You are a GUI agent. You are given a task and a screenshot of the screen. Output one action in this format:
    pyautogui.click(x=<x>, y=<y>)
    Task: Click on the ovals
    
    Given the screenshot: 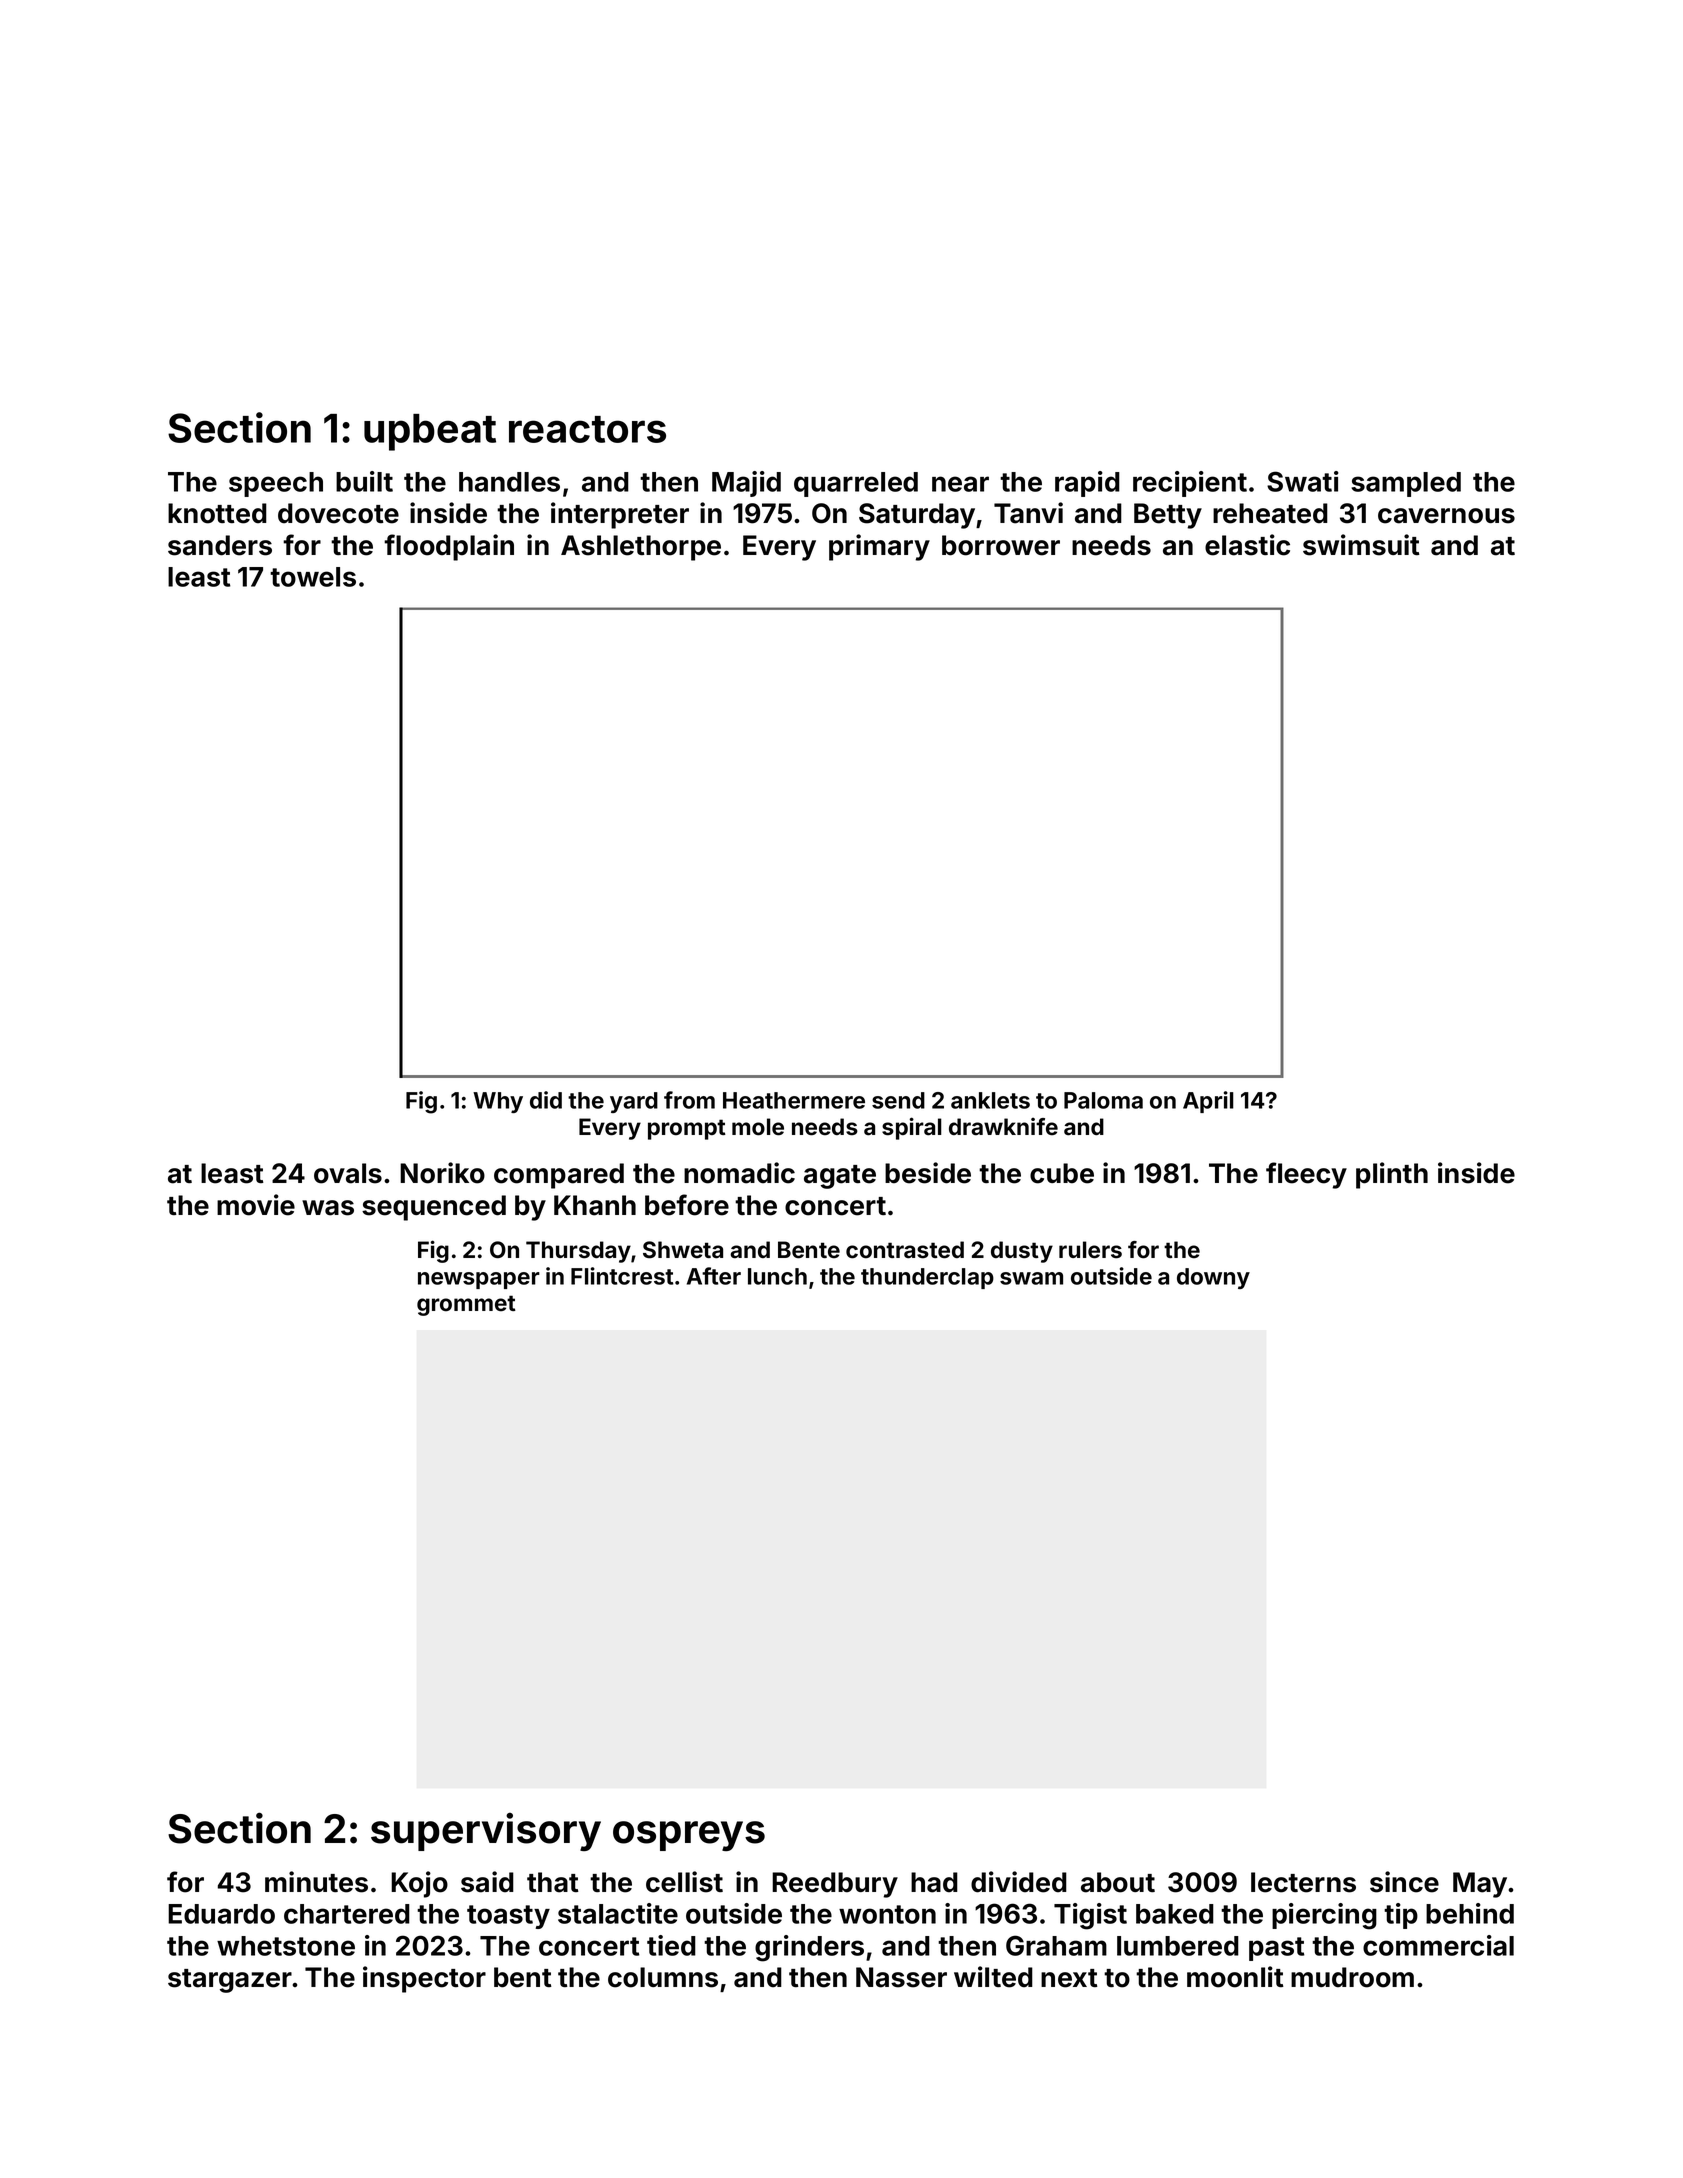 What is the action you would take?
    pyautogui.click(x=348, y=1173)
